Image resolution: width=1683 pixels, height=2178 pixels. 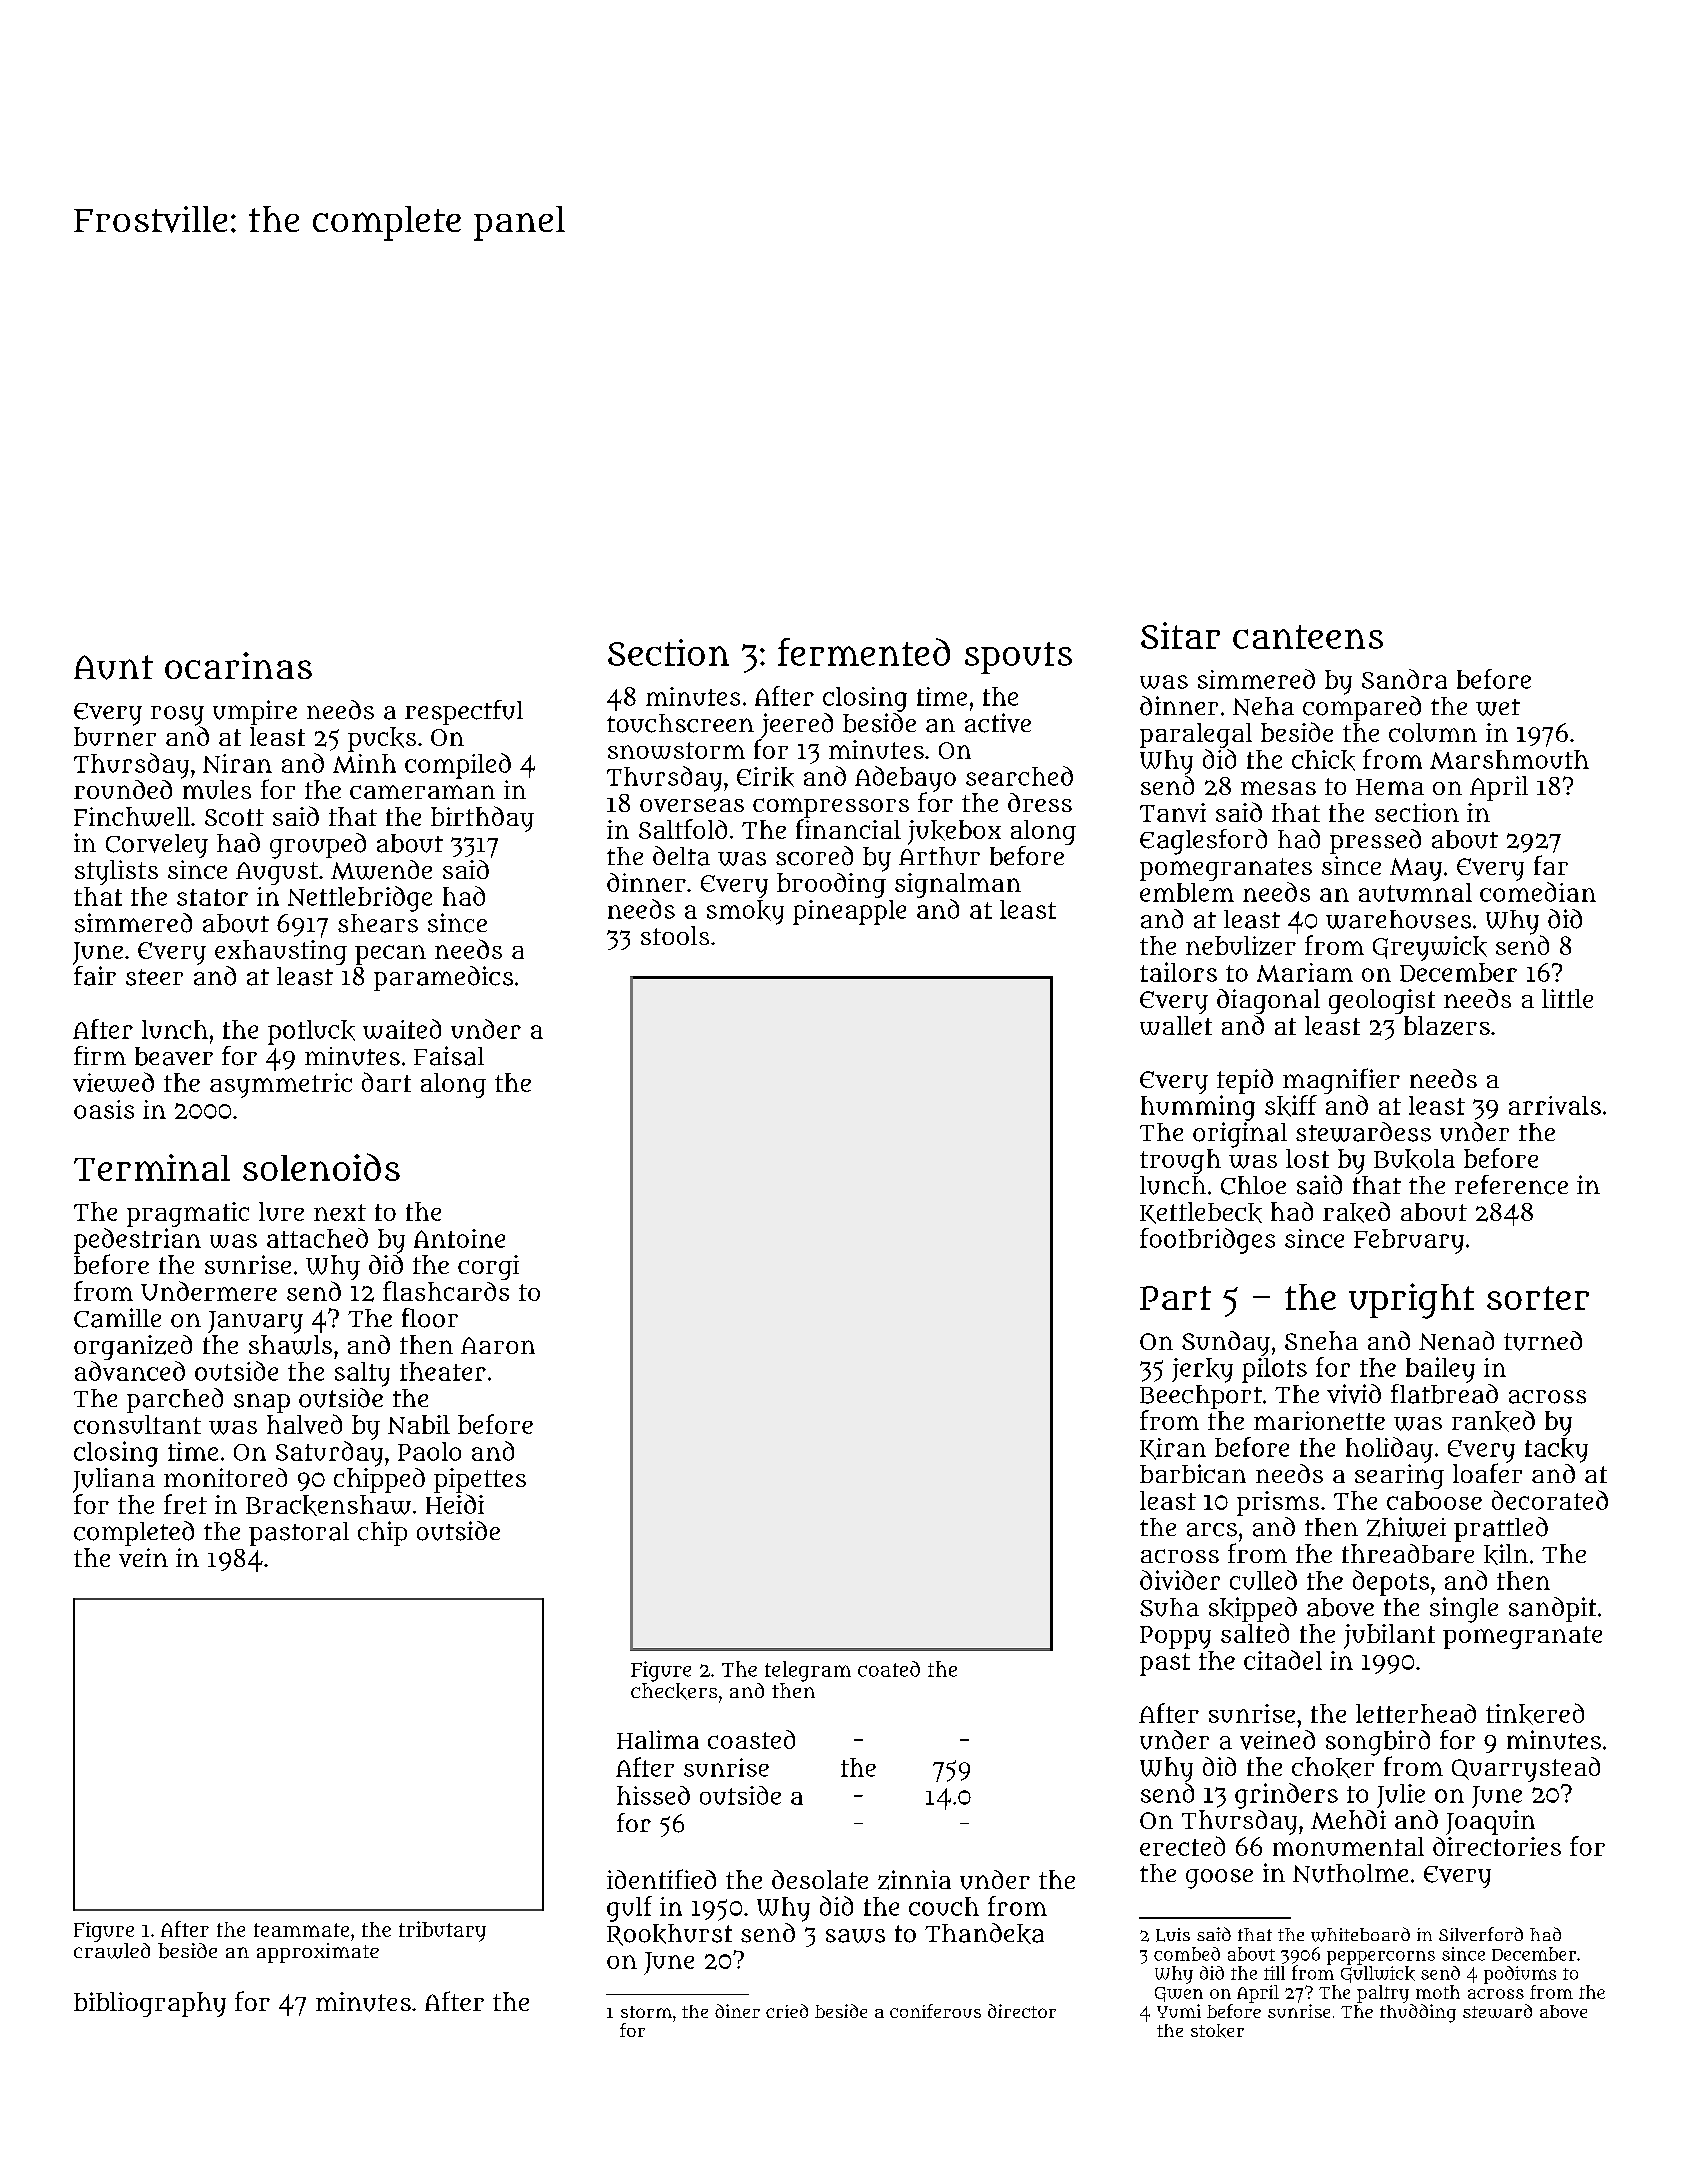 I want to click on Finchwell, so click(x=132, y=817).
